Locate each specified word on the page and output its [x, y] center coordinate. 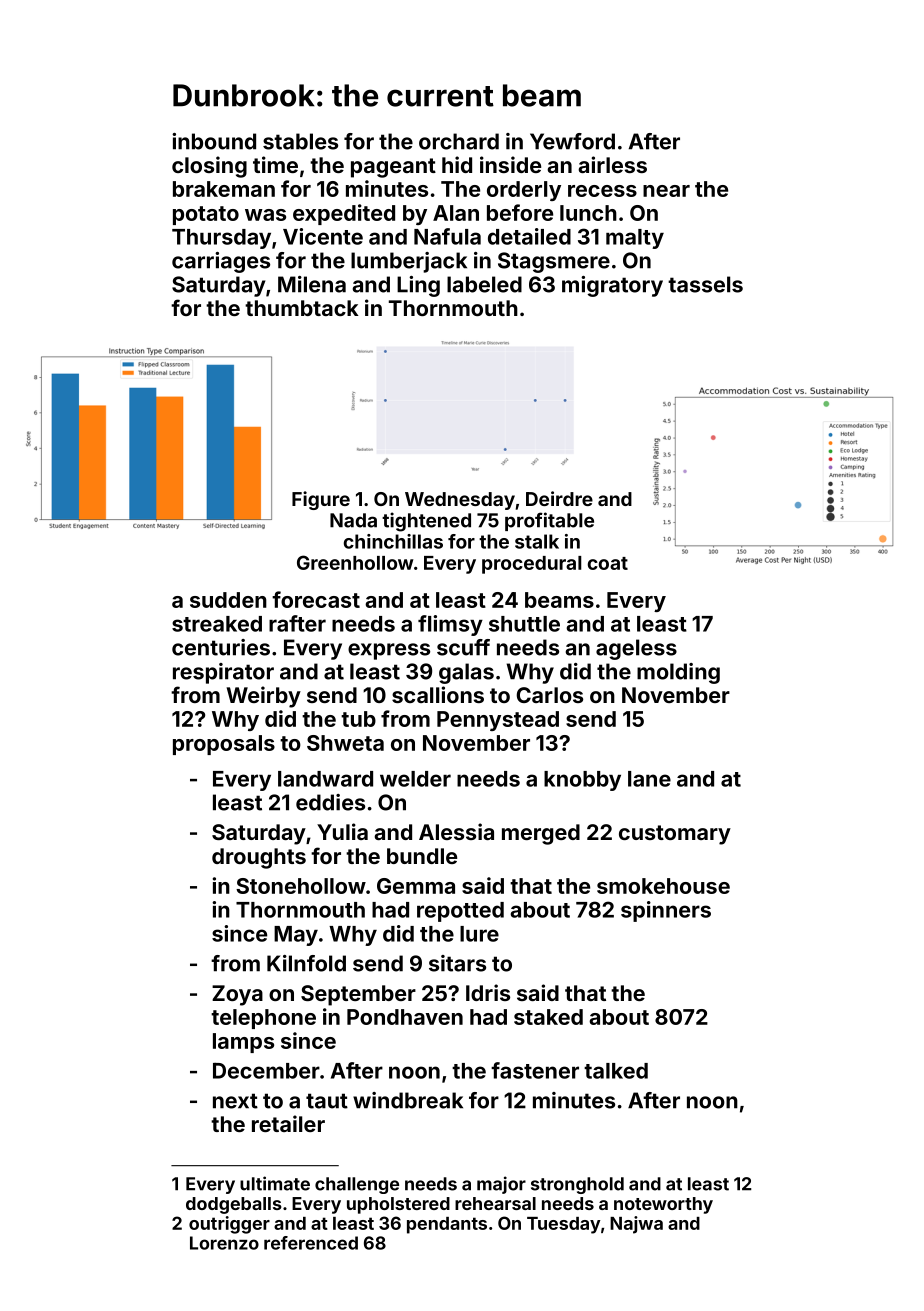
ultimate [275, 1183]
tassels [705, 284]
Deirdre [559, 498]
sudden [228, 600]
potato [206, 215]
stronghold [577, 1185]
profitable [549, 521]
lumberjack [409, 262]
